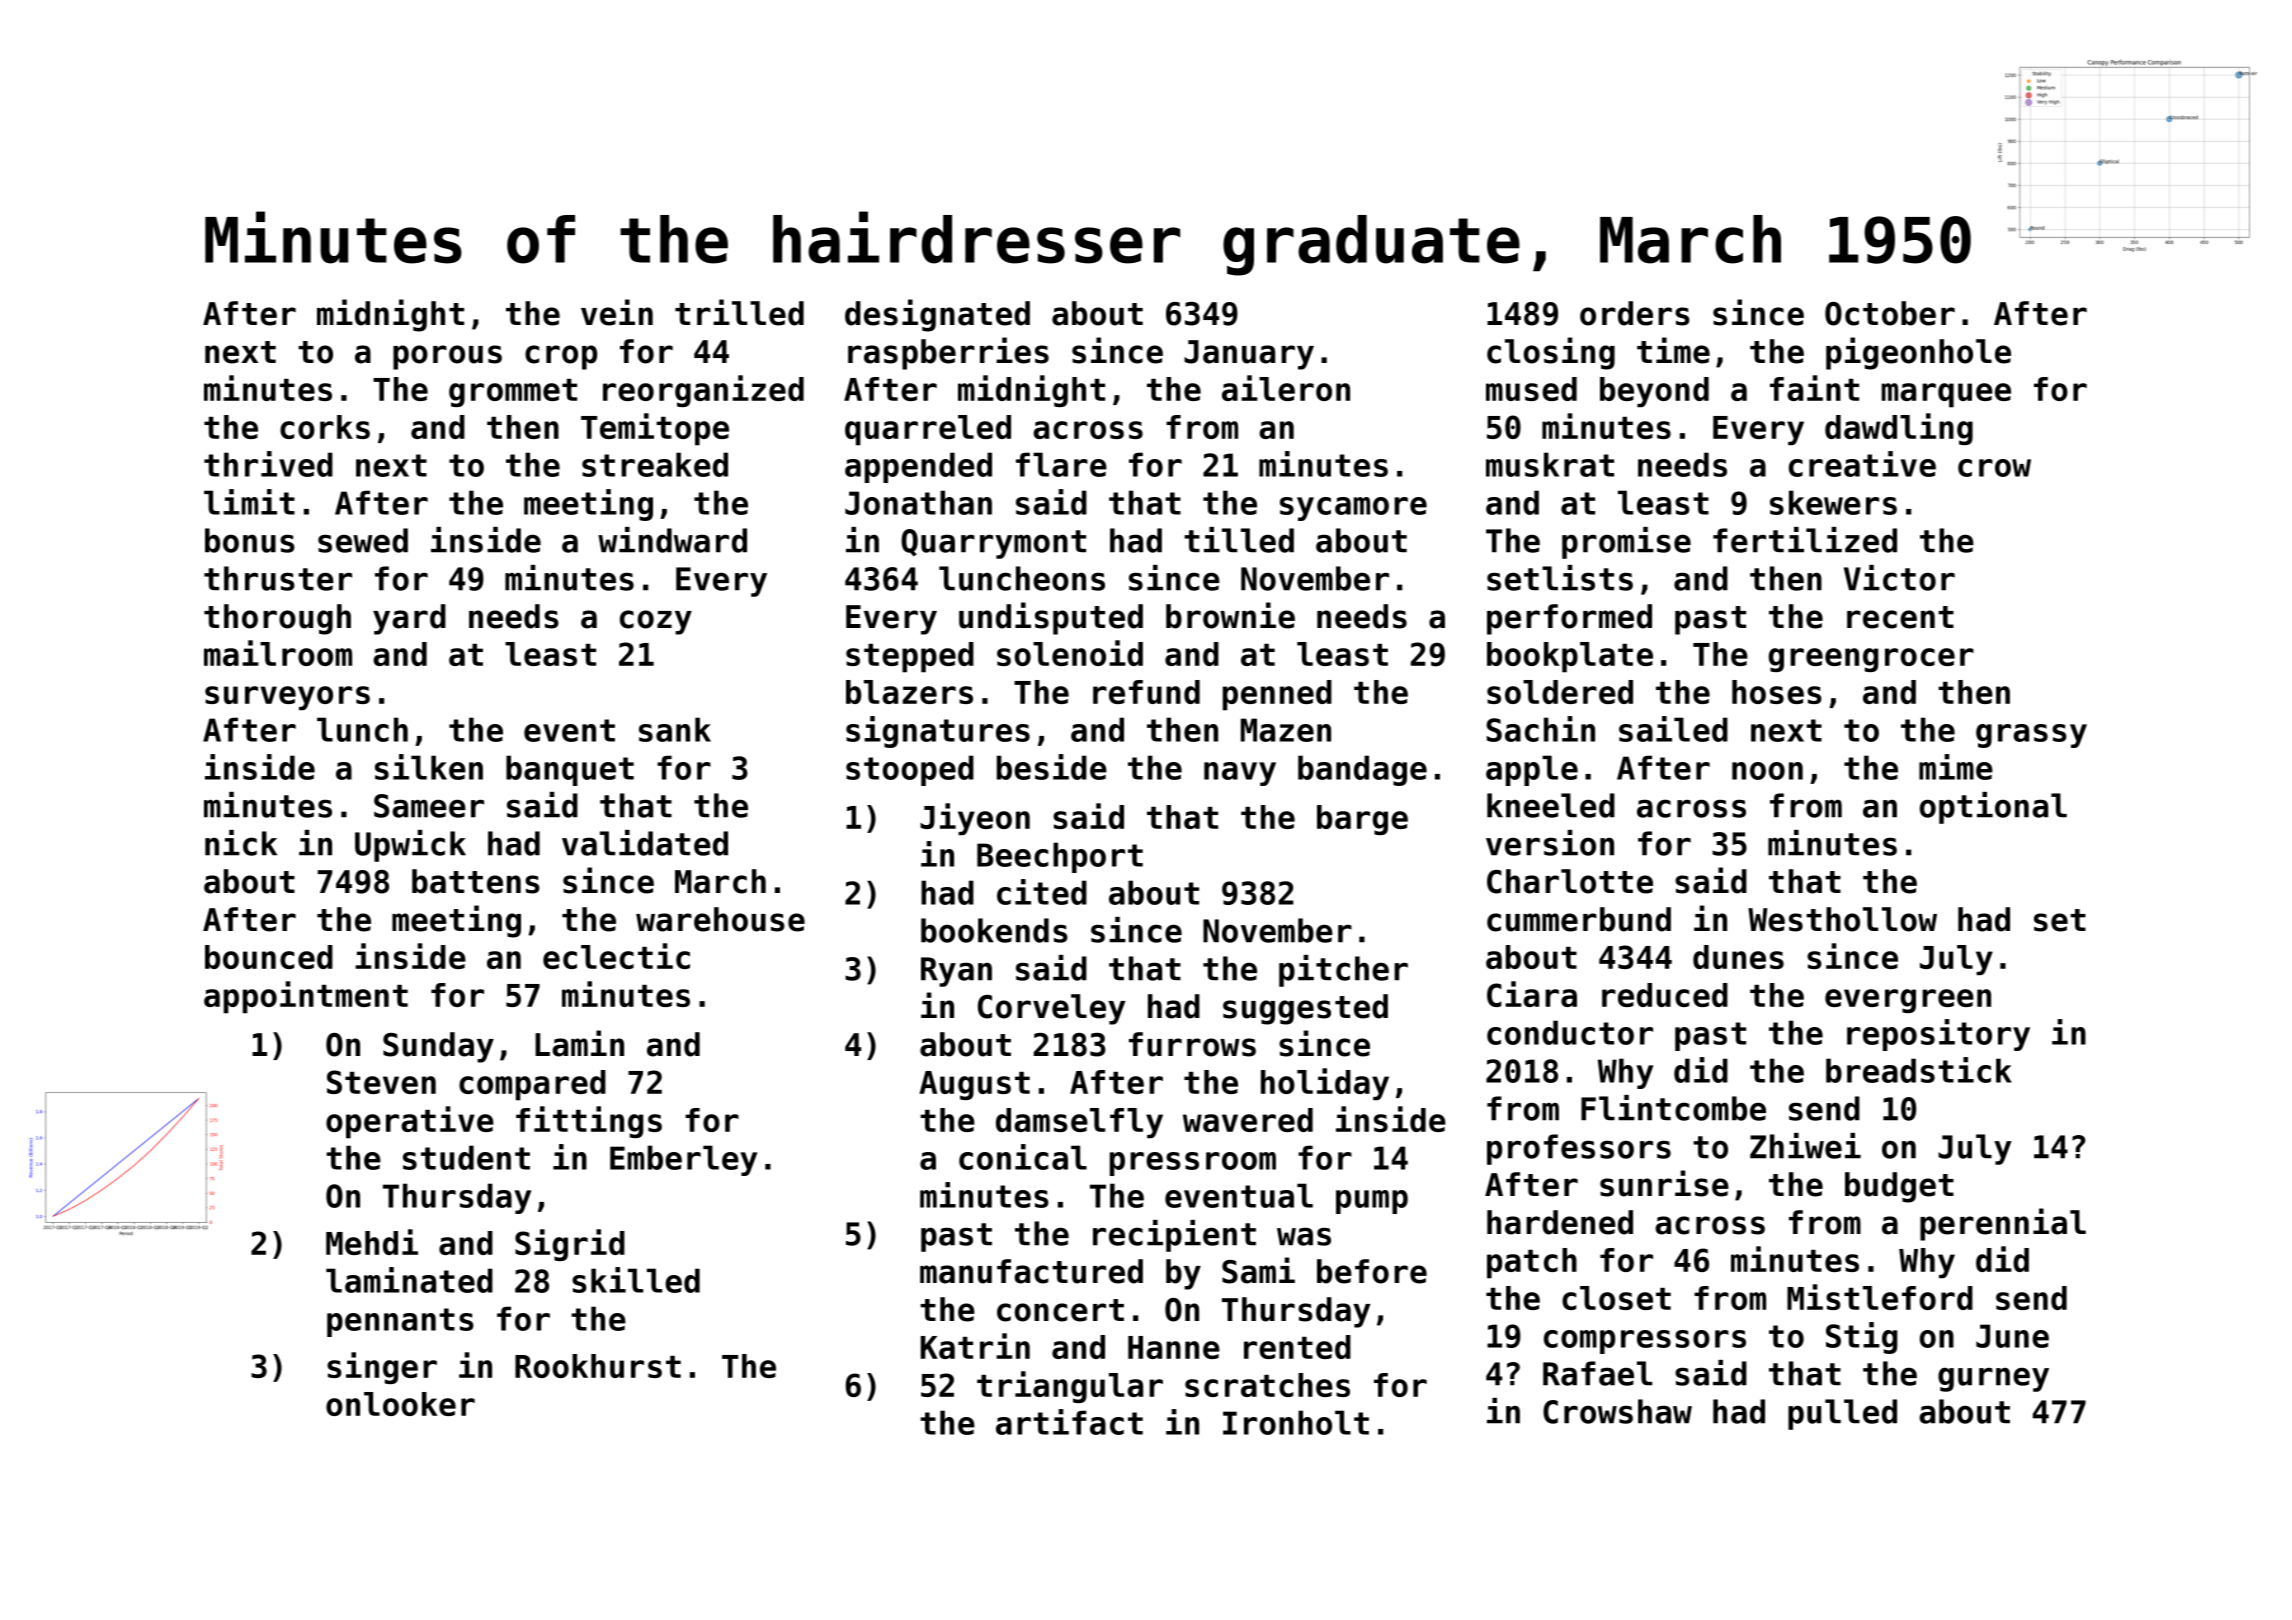 This image has height=1620, width=2292. Describe the element at coordinates (1579, 919) in the image. I see `cummerbund` at that location.
